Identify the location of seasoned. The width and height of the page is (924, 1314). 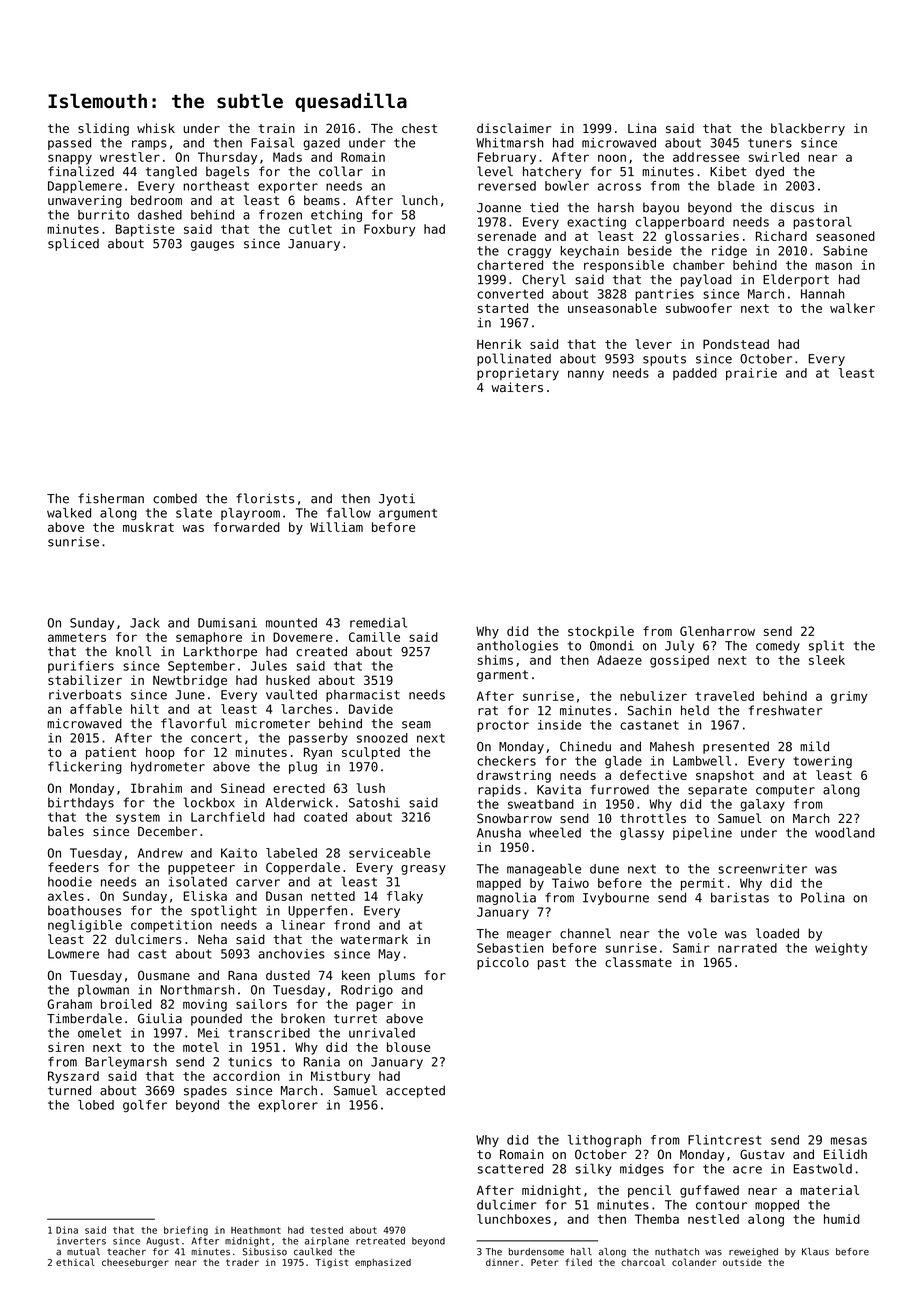
(845, 236).
